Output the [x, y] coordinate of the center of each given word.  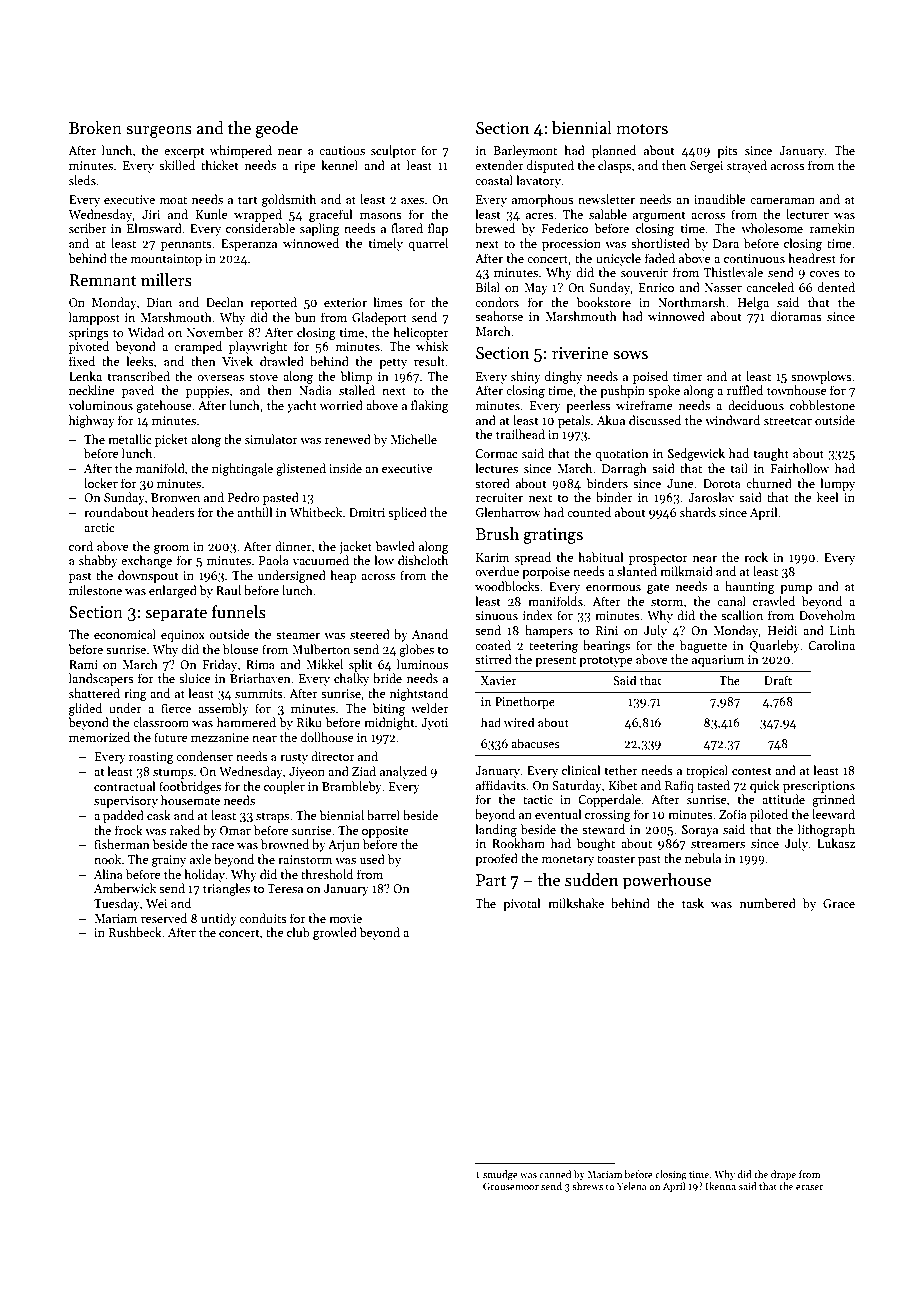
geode [276, 129]
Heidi [782, 630]
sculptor [393, 151]
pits [727, 152]
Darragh [624, 469]
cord [81, 546]
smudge [500, 1175]
